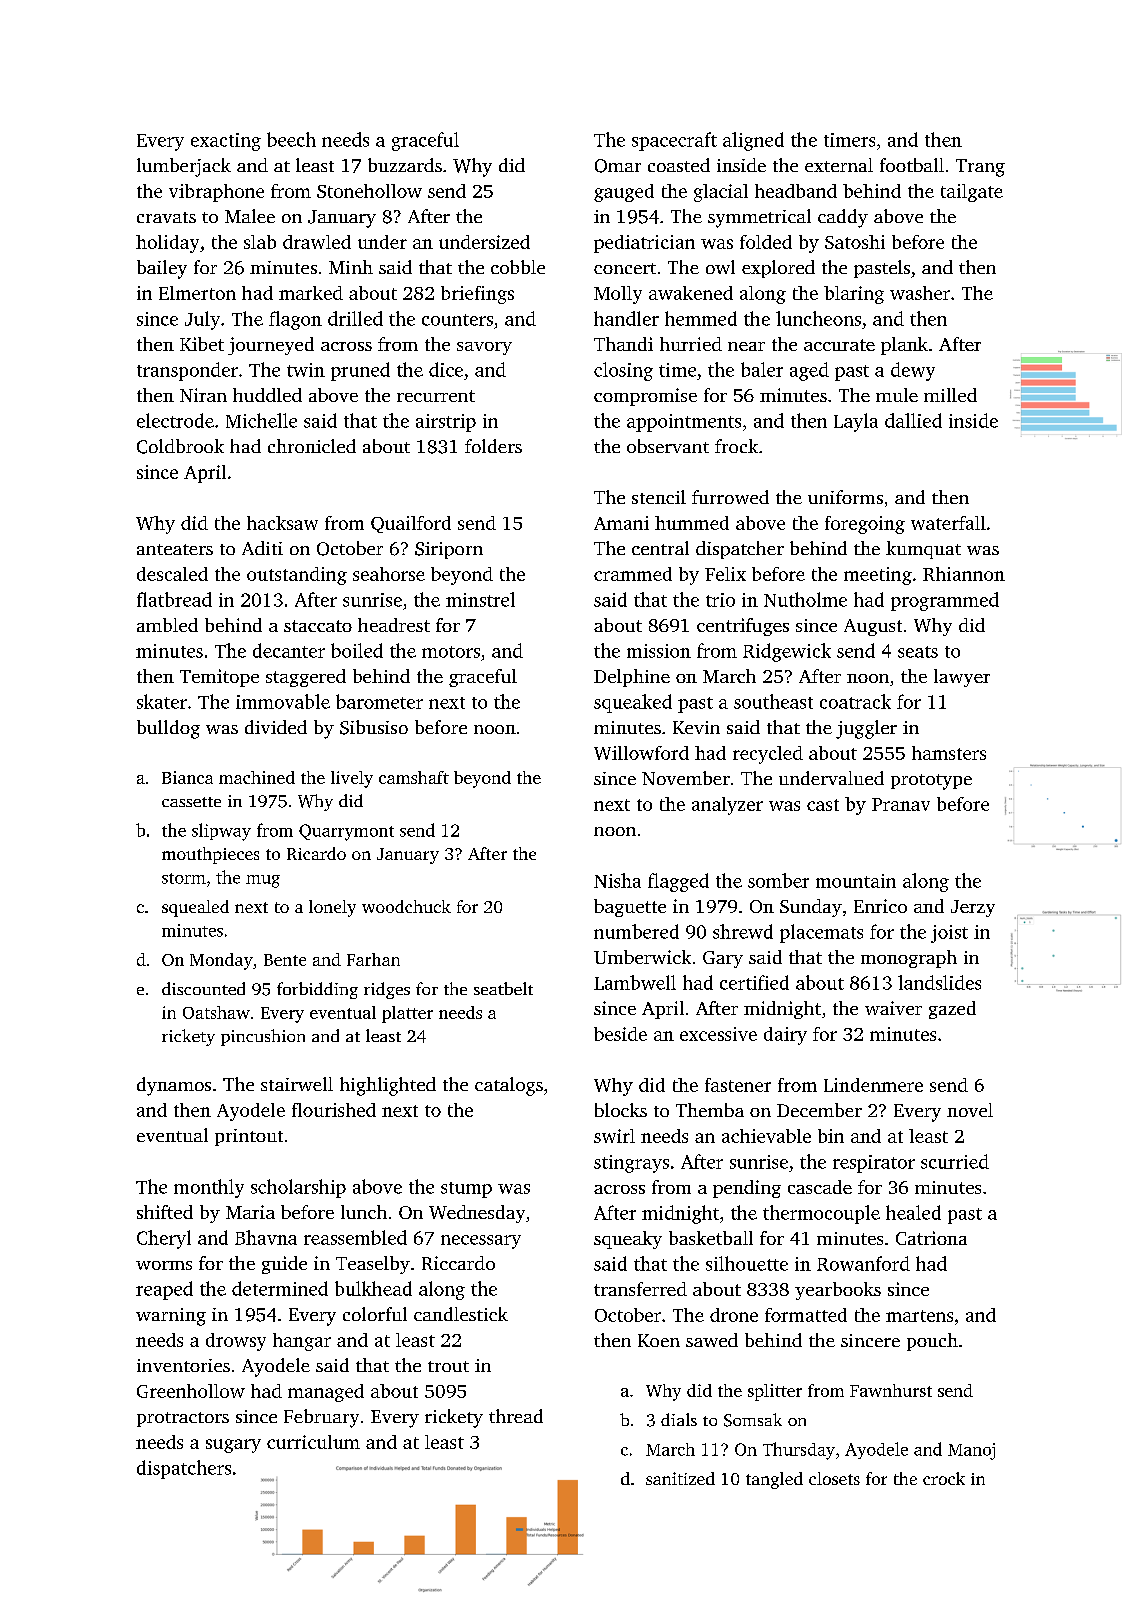 This page has height=1617, width=1143. Describe the element at coordinates (718, 1034) in the page. I see `excessive` at that location.
